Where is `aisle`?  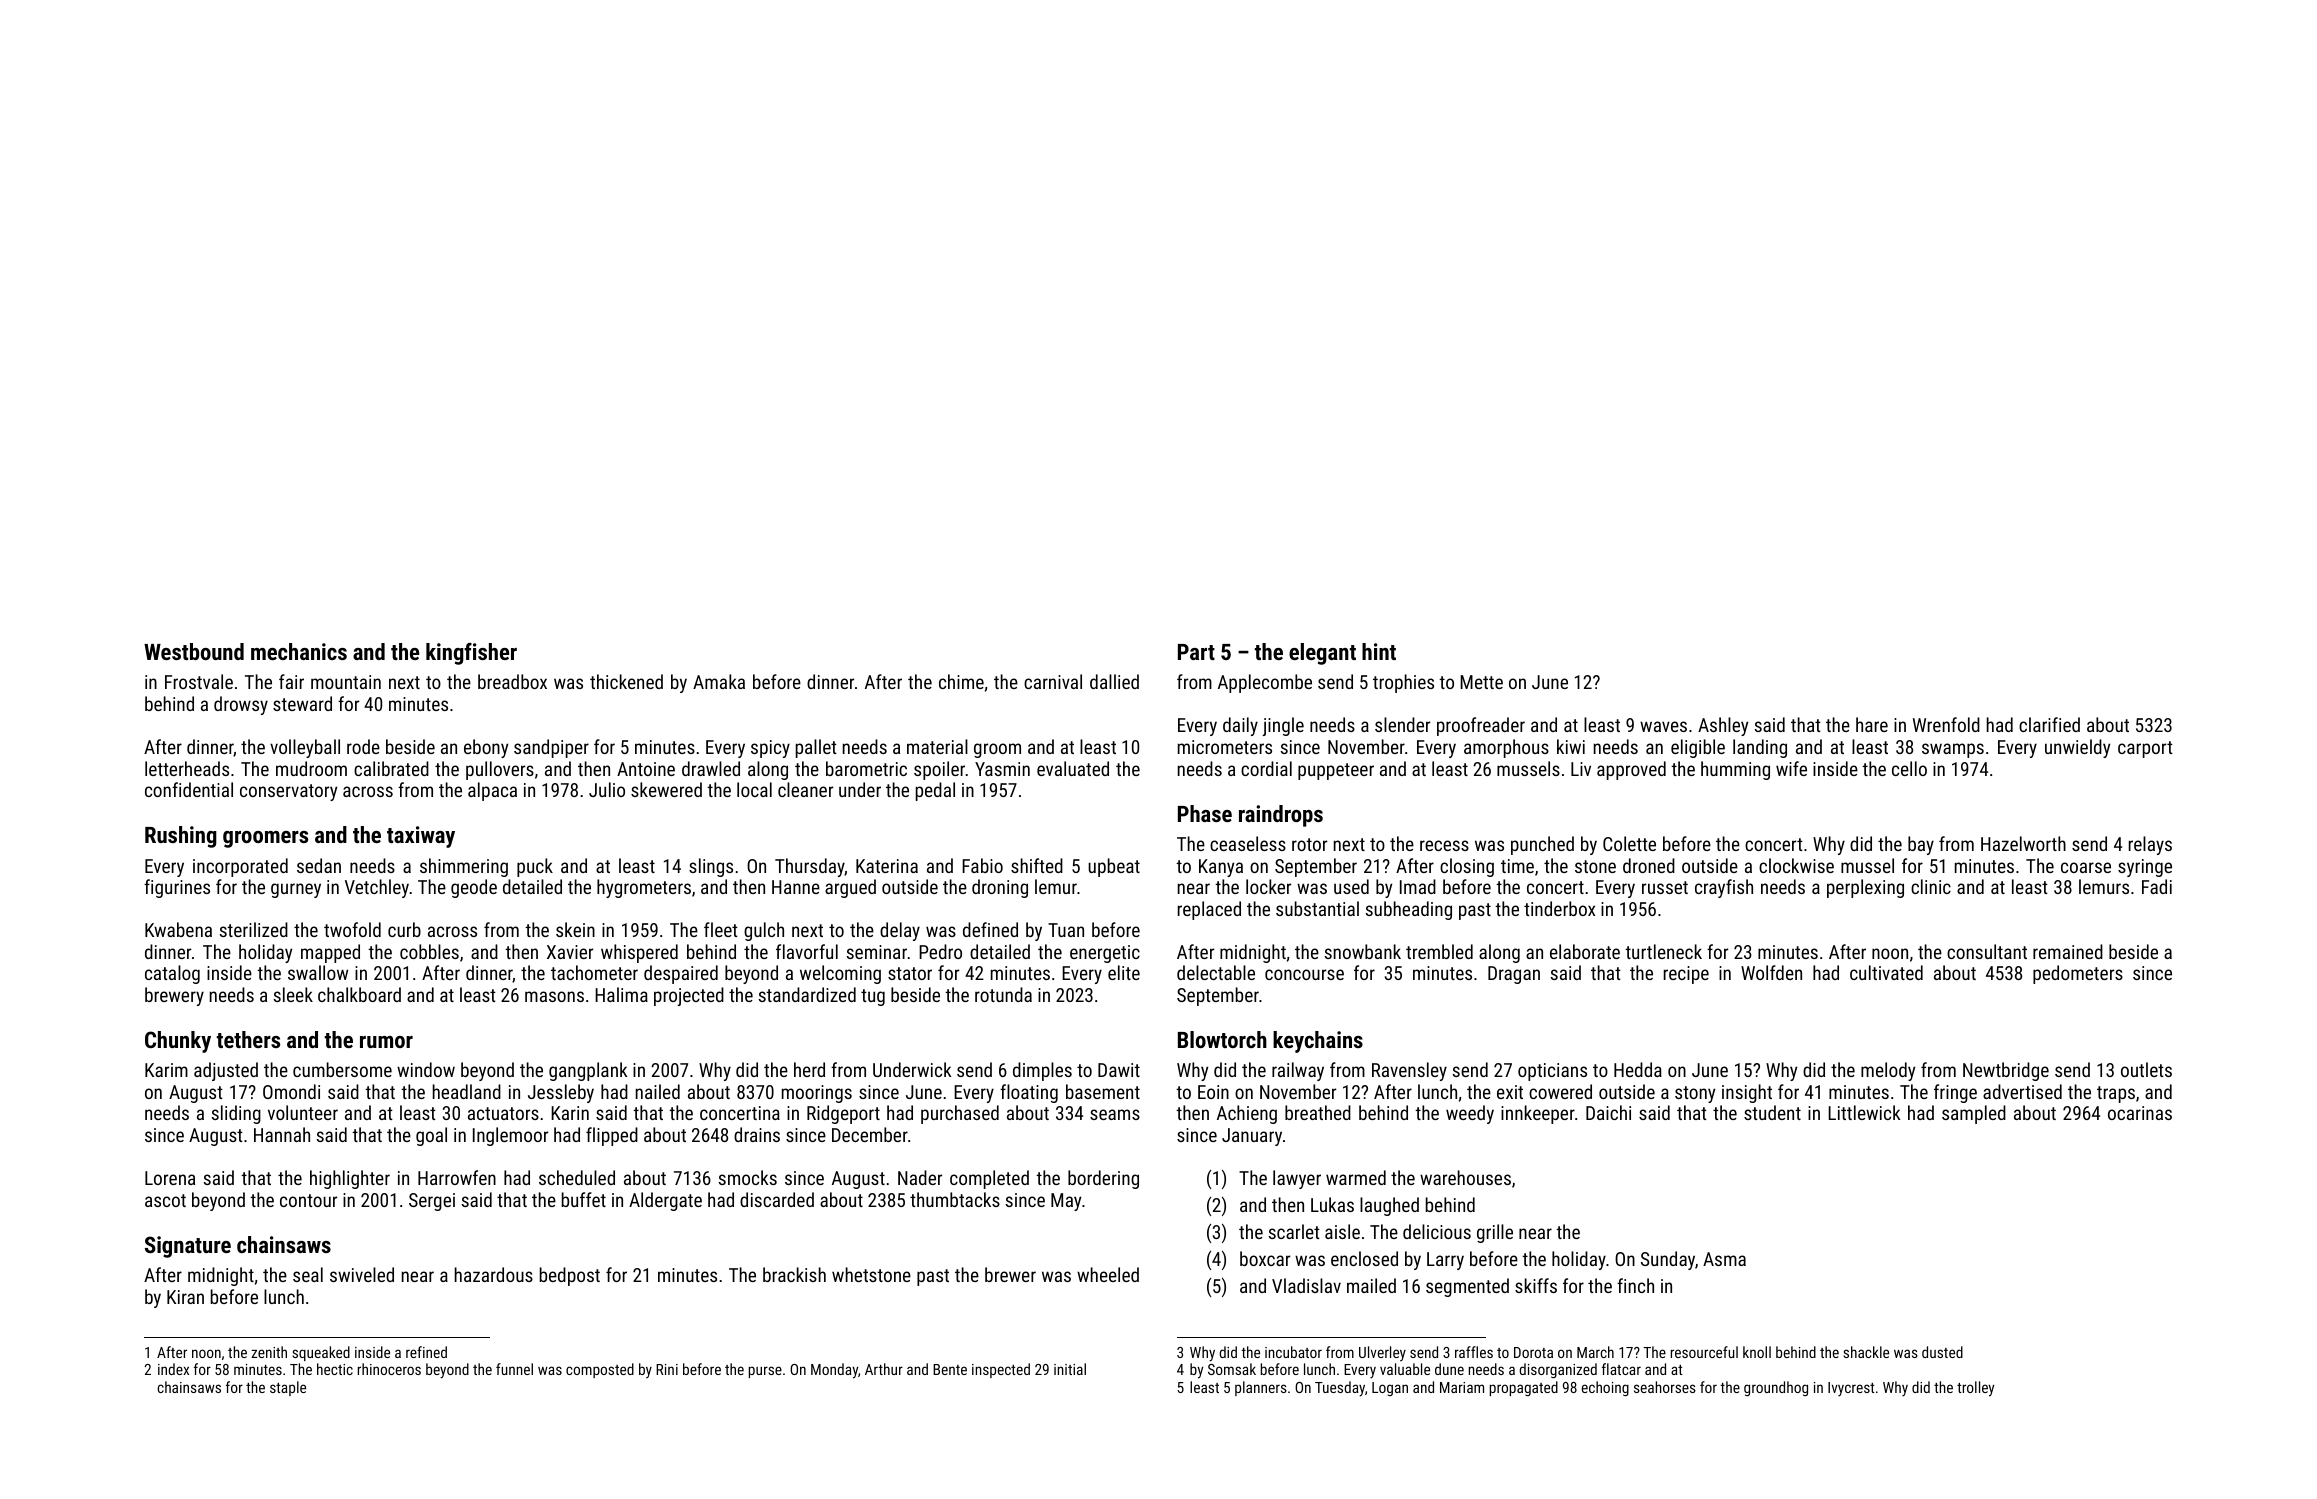 aisle is located at coordinates (1342, 1231).
